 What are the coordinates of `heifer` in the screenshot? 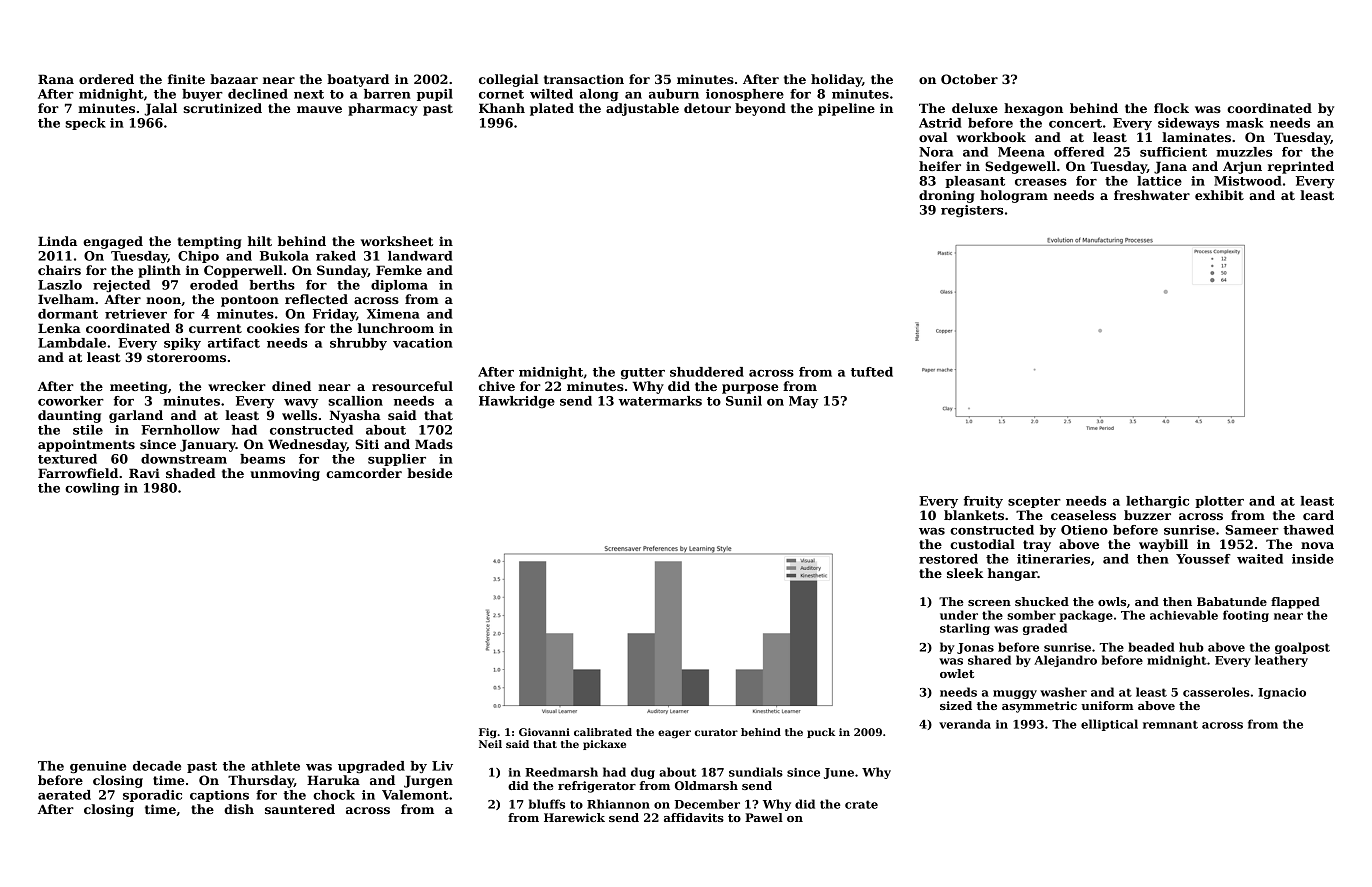 It's located at (940, 166).
